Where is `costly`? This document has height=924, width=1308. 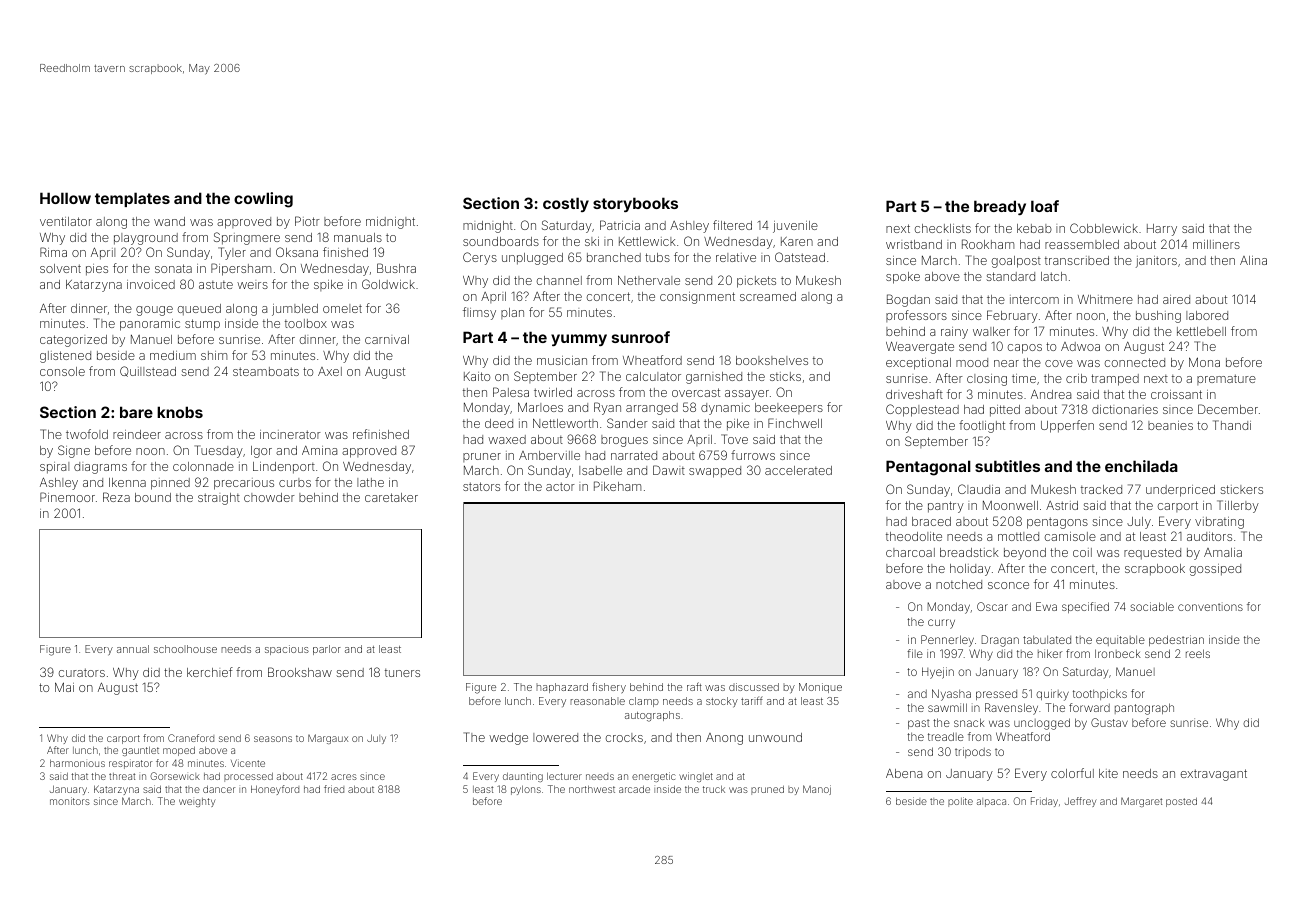 costly is located at coordinates (566, 204).
